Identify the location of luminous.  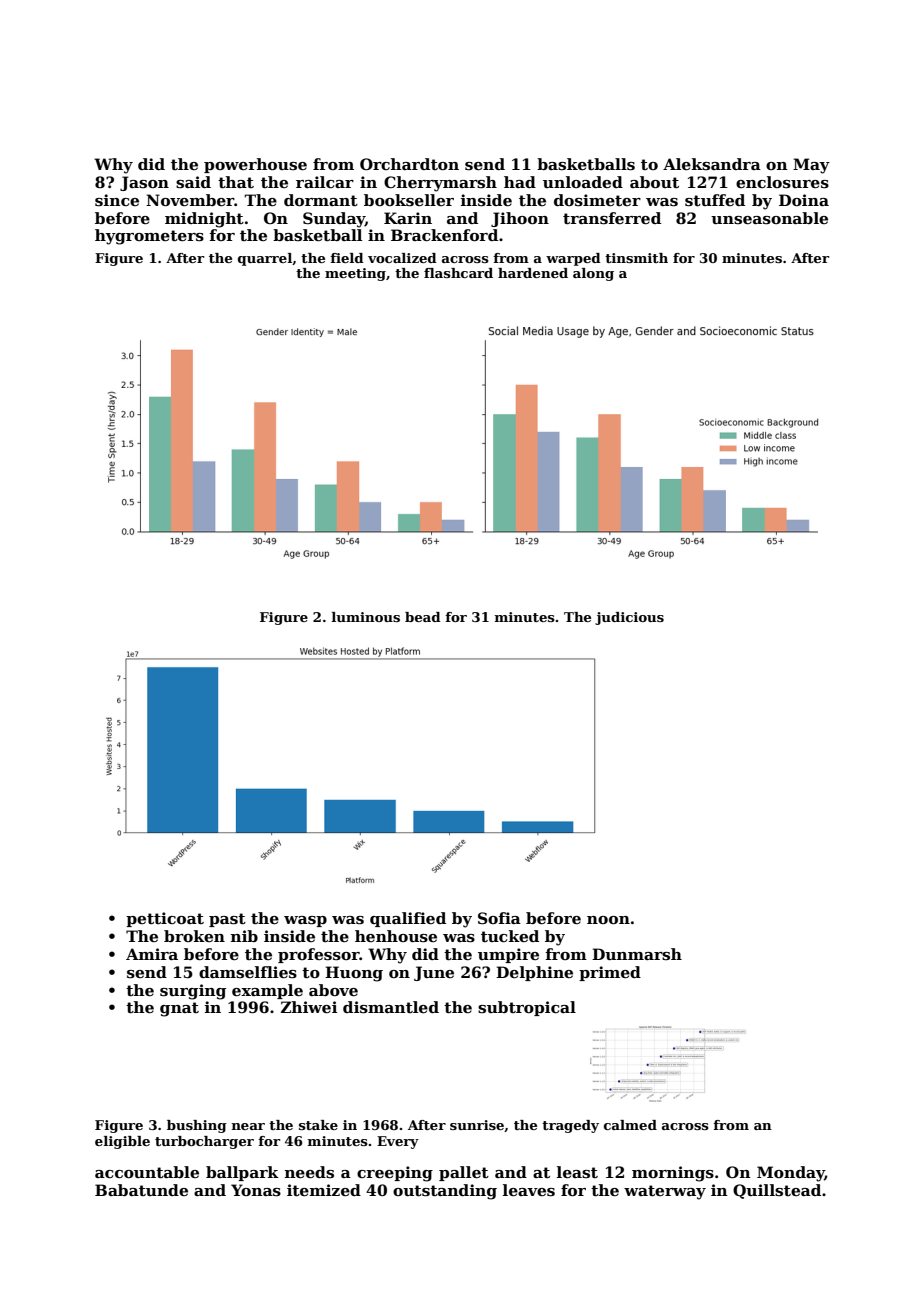
(366, 617).
